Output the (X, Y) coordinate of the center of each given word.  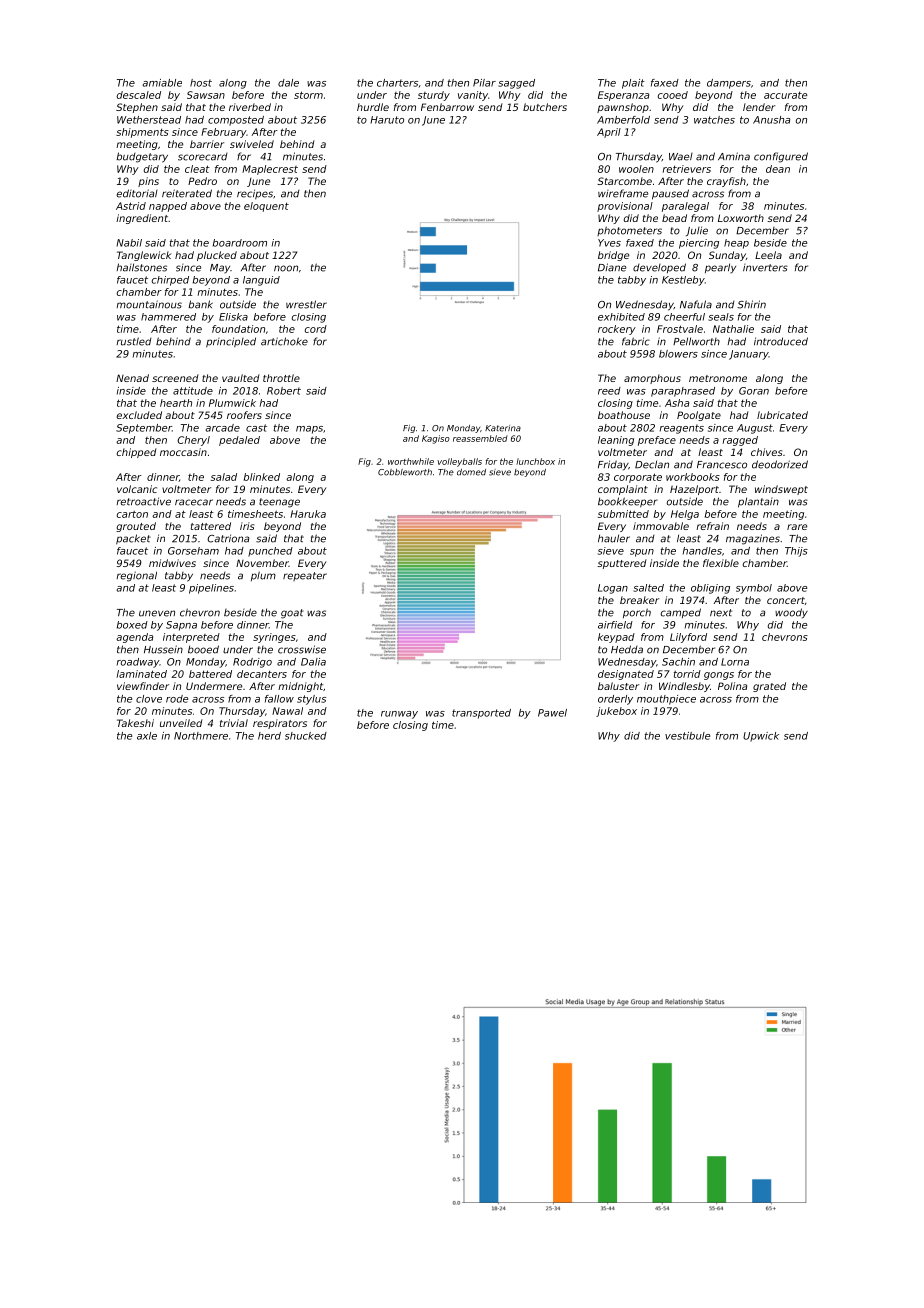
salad (224, 477)
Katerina (503, 428)
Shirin (751, 304)
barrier (207, 144)
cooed (673, 95)
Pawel (552, 713)
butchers (545, 107)
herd (269, 736)
